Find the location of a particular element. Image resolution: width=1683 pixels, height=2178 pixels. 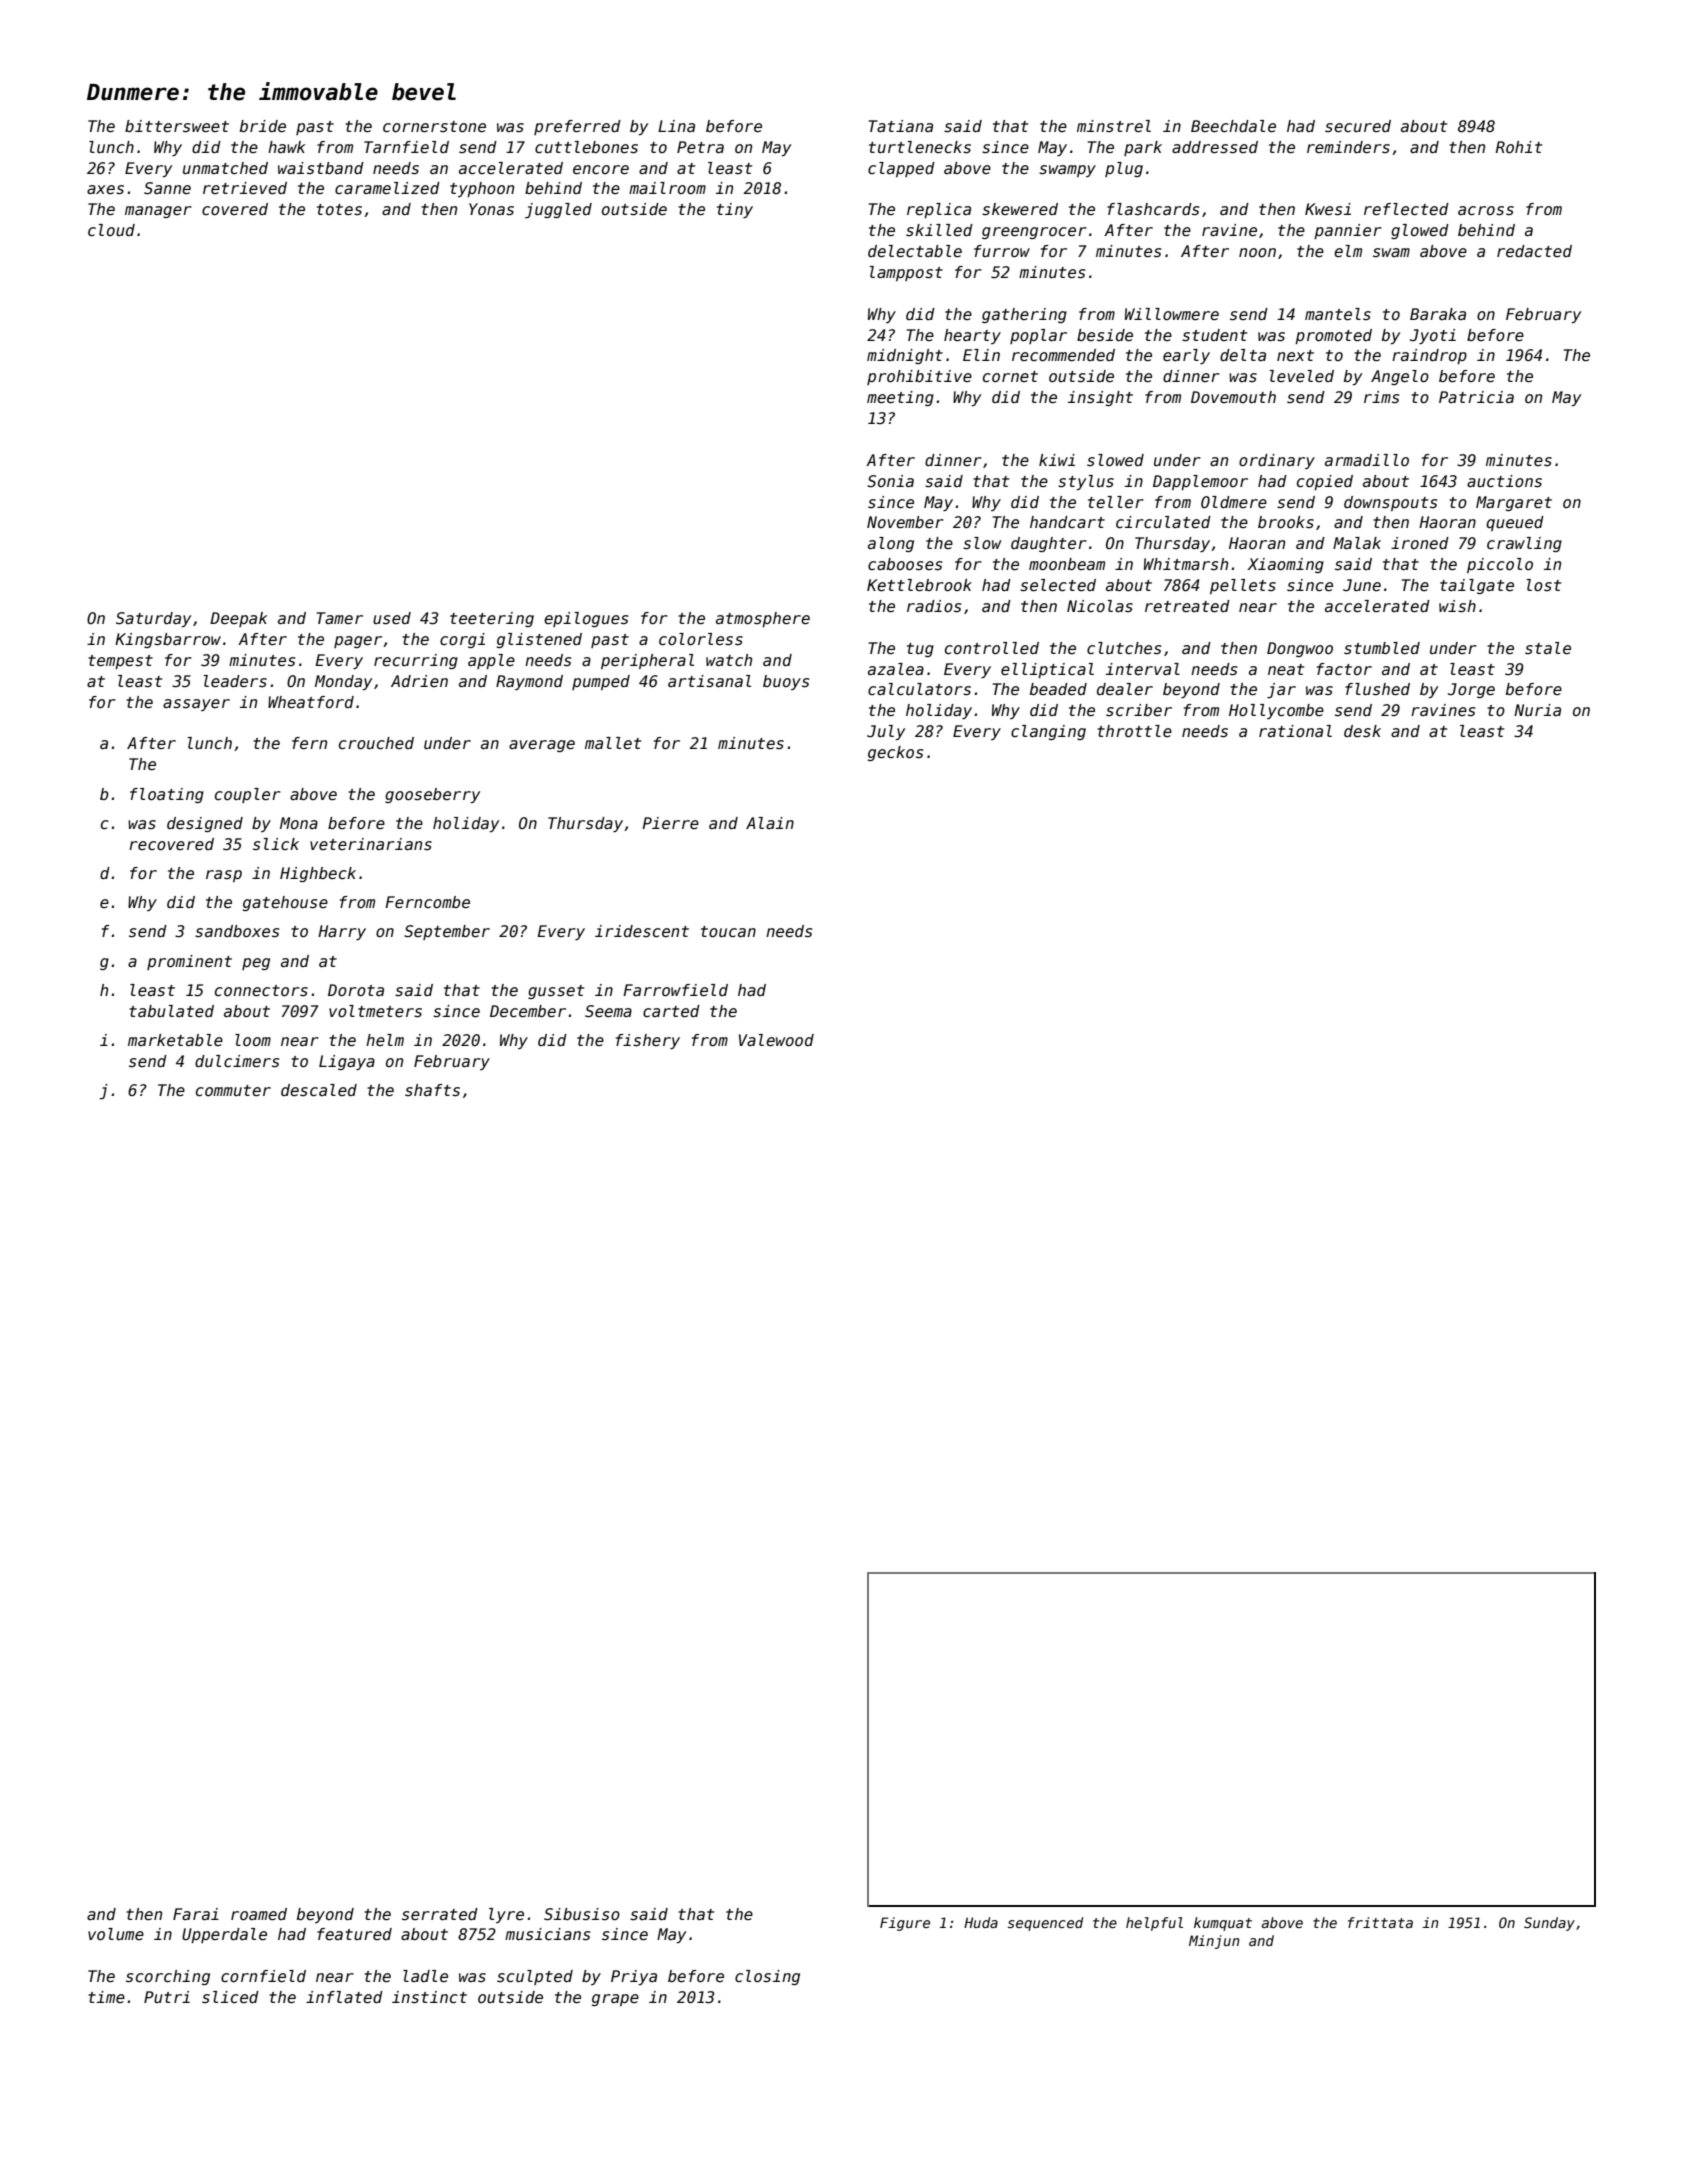

Sunday is located at coordinates (1549, 1924).
